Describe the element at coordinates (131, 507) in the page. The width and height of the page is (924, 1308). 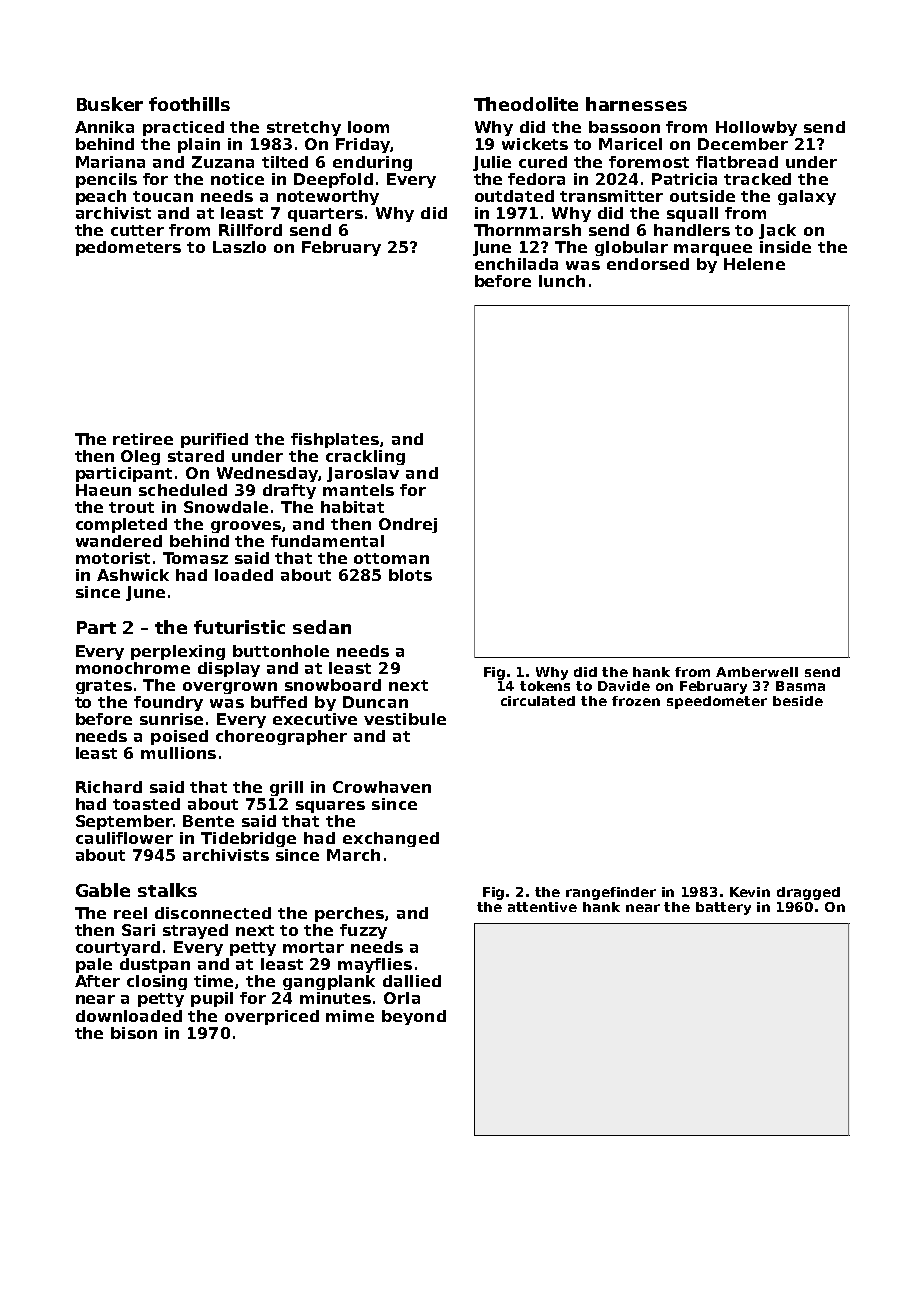
I see `trout` at that location.
